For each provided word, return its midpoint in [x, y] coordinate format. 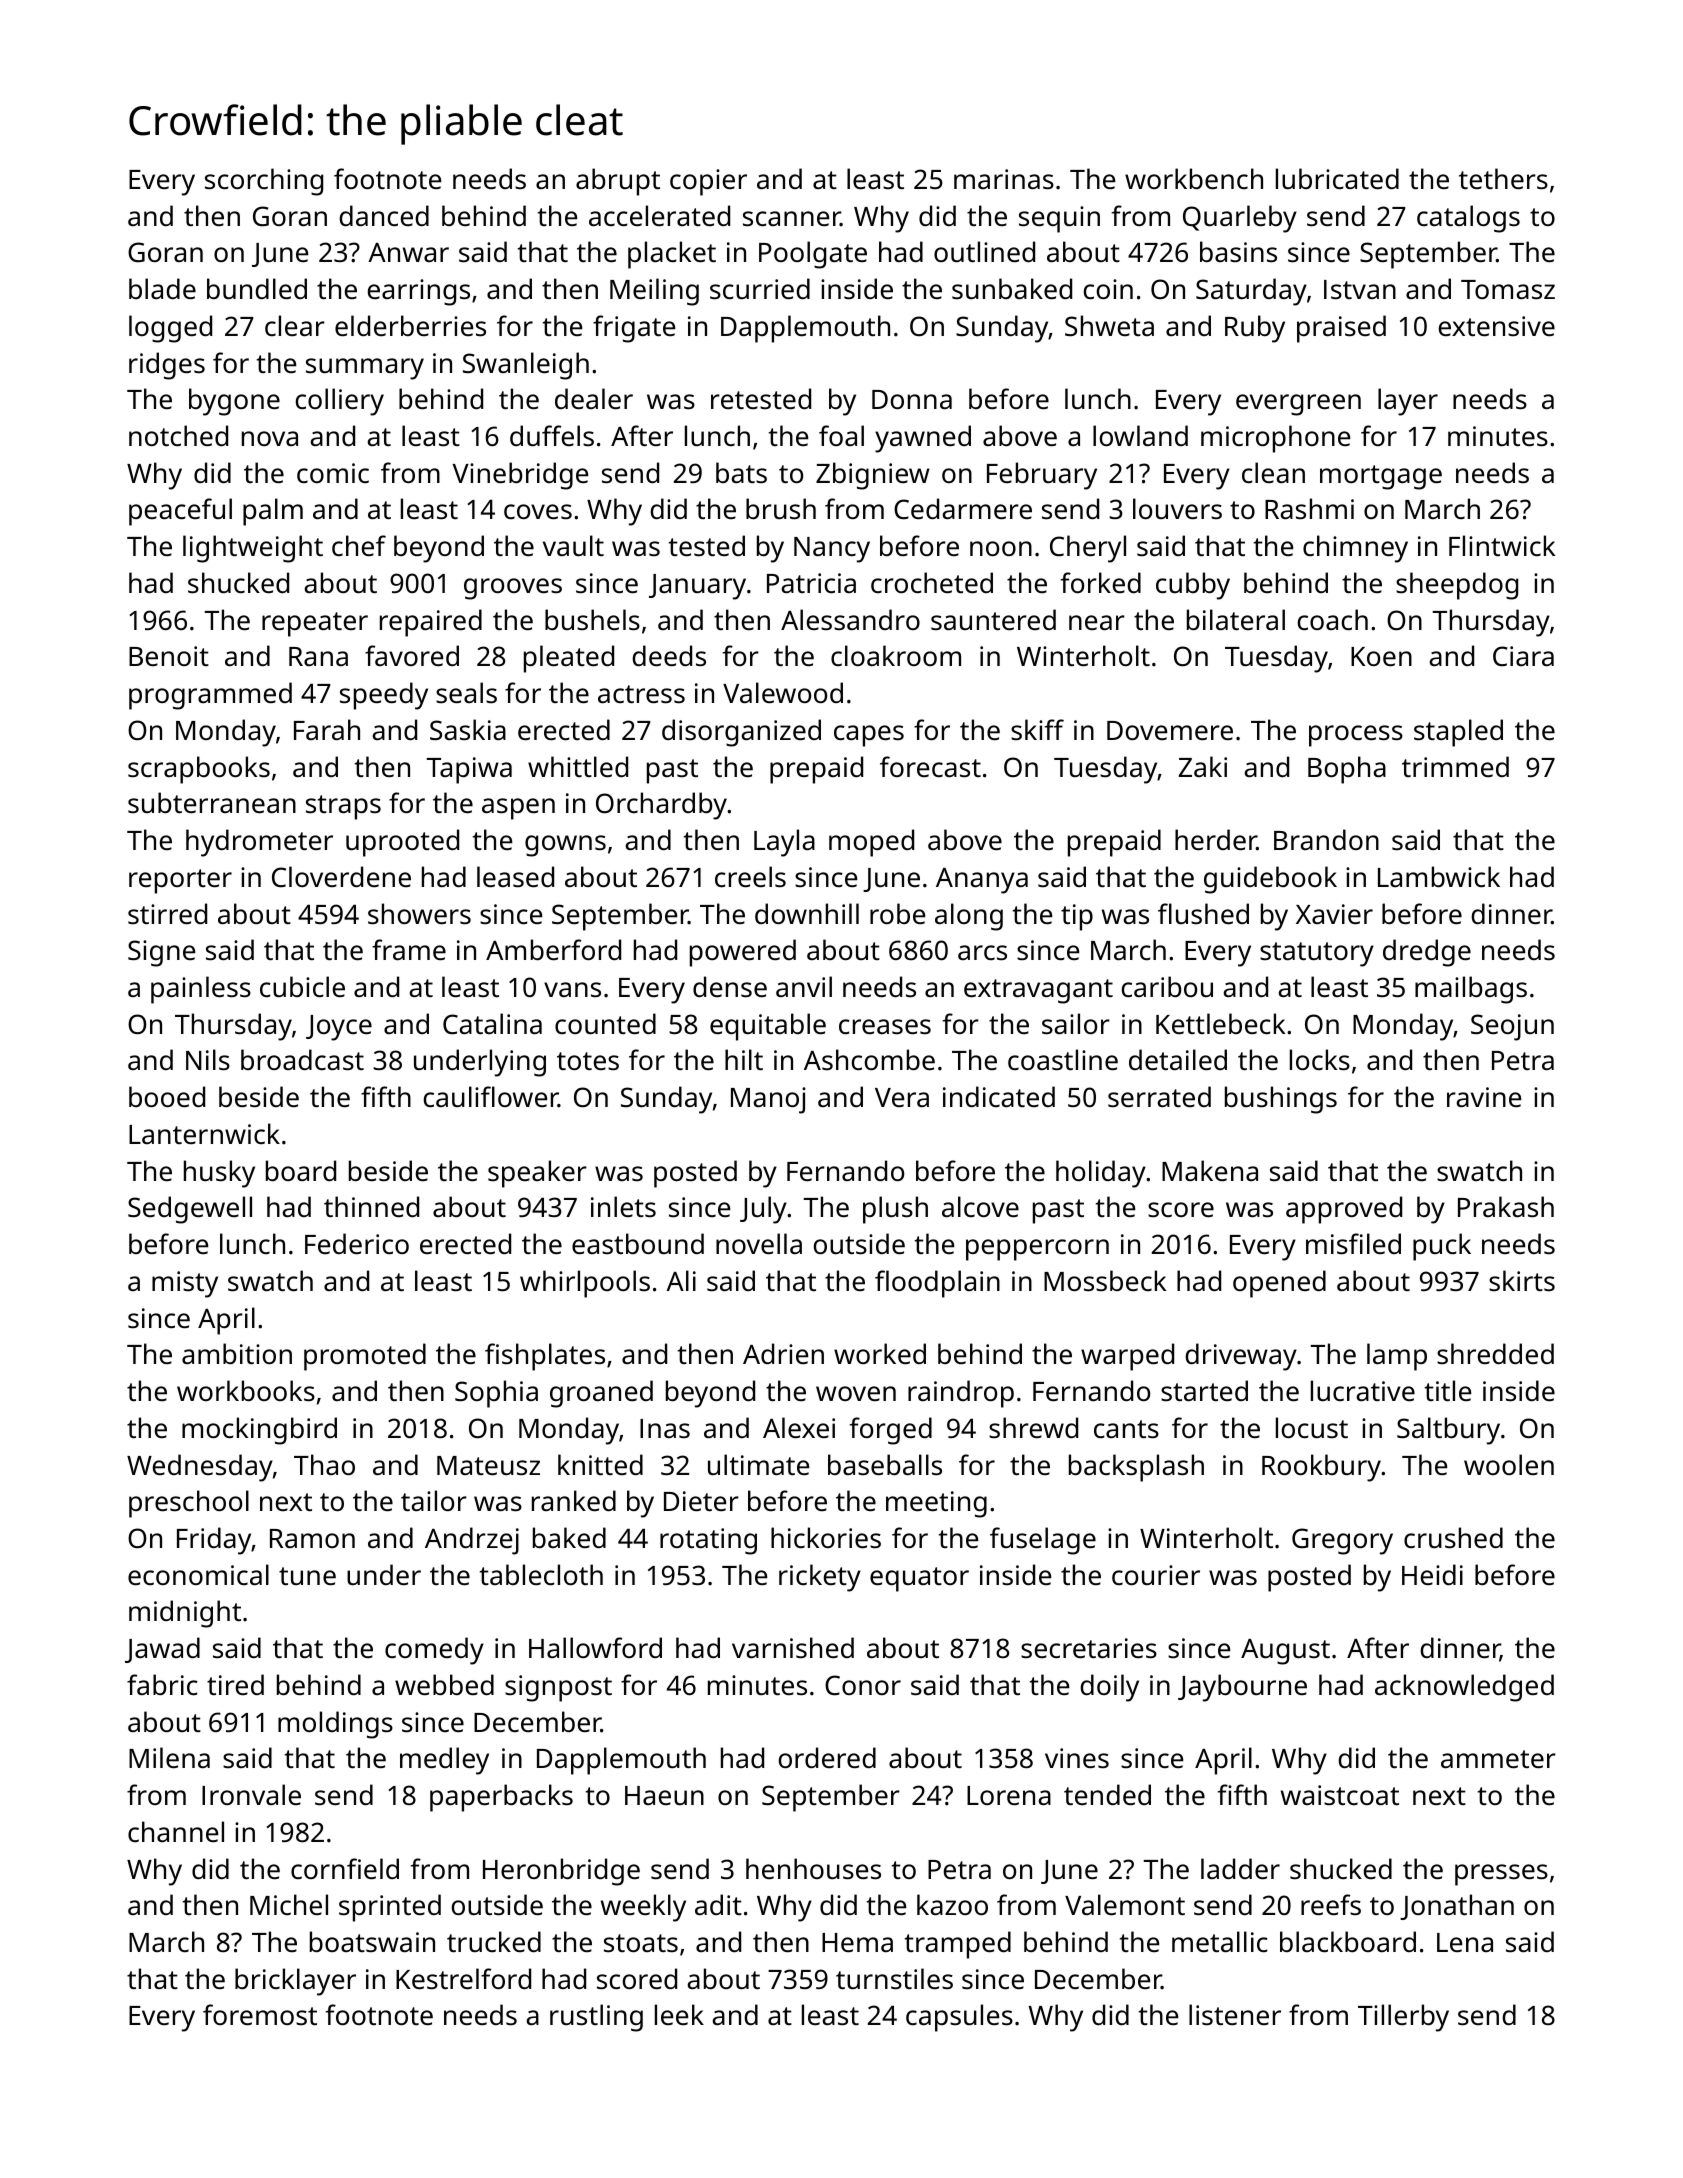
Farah [327, 729]
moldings [335, 1725]
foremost [260, 2015]
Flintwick [1502, 545]
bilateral [1236, 619]
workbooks [246, 1391]
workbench [1194, 179]
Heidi [1432, 1574]
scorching [264, 182]
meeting [936, 1504]
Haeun [664, 1795]
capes [869, 736]
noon [1001, 548]
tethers [1503, 179]
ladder [1240, 1869]
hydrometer [259, 843]
